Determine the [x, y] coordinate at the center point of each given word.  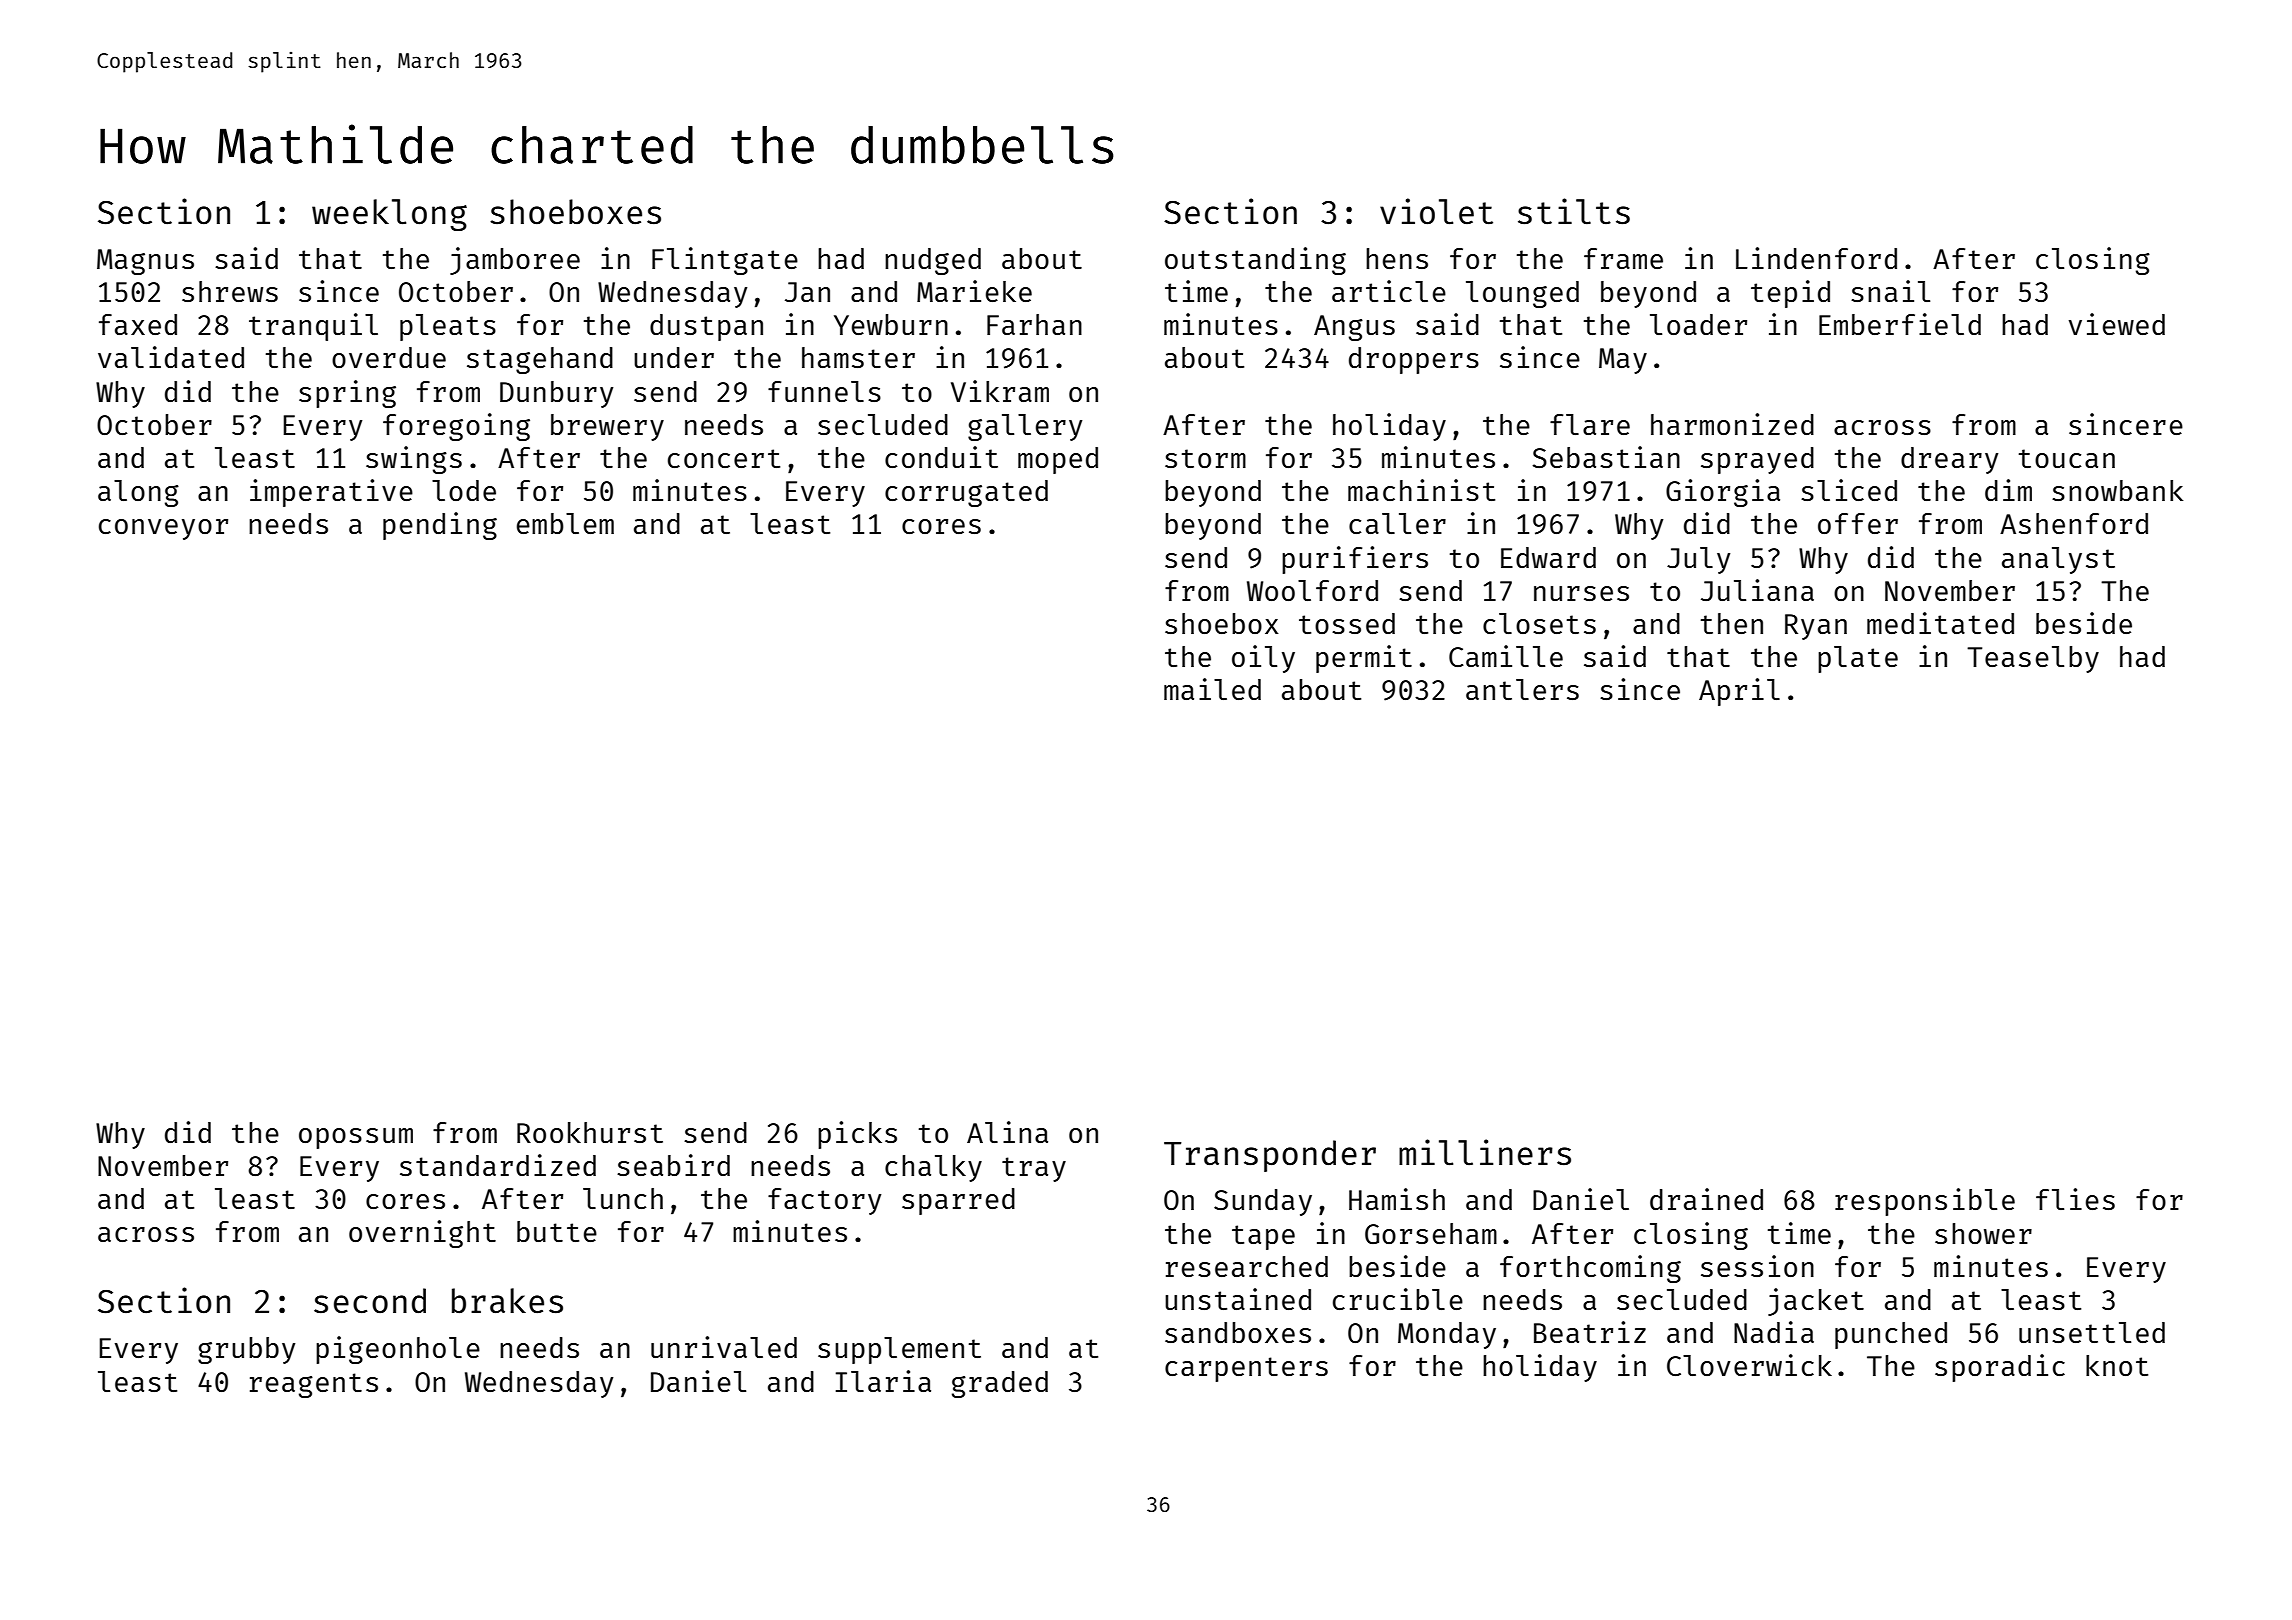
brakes [507, 1301]
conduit [941, 457]
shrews [230, 291]
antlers [1522, 689]
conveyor [163, 529]
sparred [958, 1201]
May [1623, 361]
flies [2075, 1199]
